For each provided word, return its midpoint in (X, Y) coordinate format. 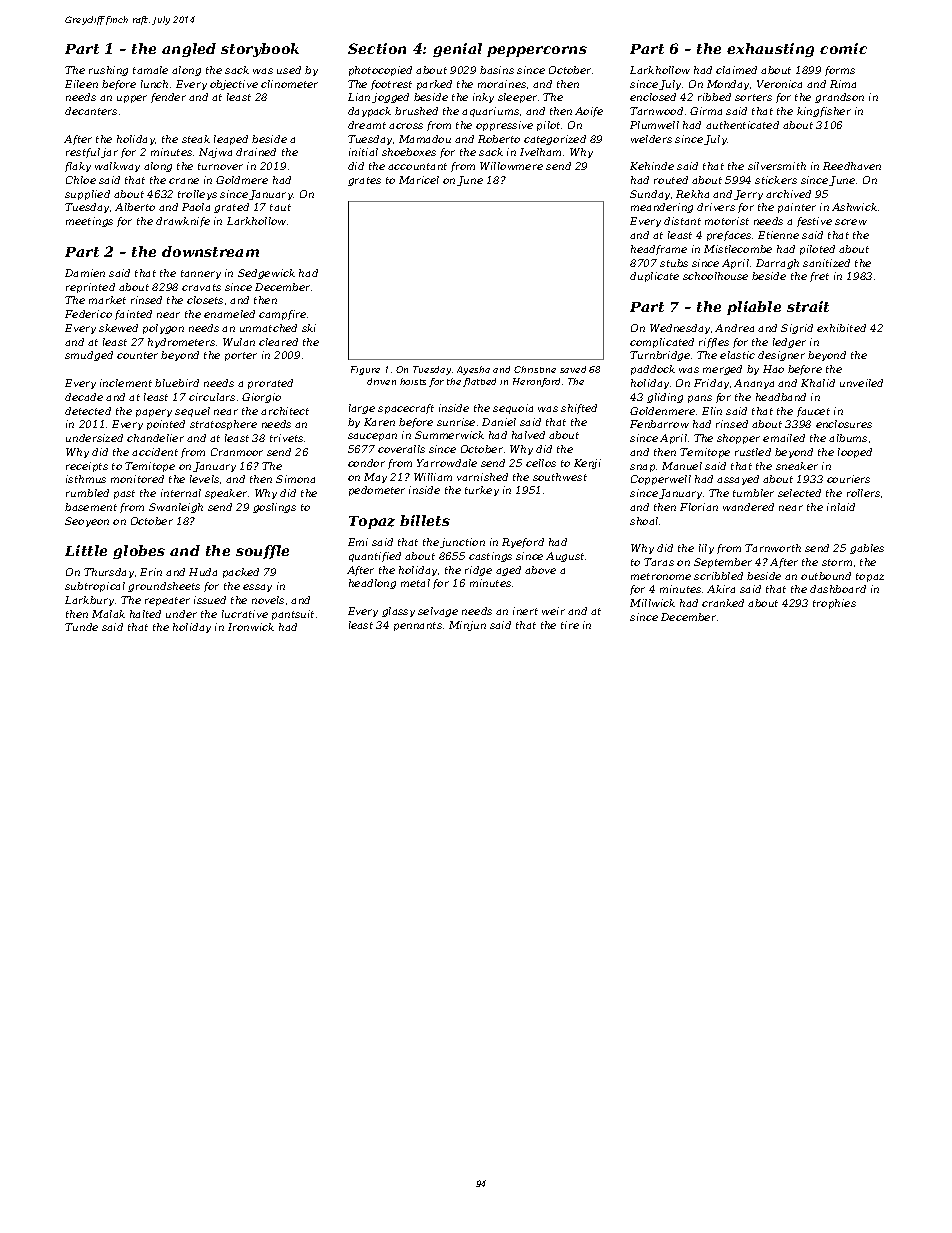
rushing (108, 71)
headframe (659, 250)
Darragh (777, 264)
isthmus (86, 479)
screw (851, 222)
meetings (89, 222)
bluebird (177, 383)
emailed (784, 438)
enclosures (844, 424)
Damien (85, 273)
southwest (560, 477)
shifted (579, 409)
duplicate (654, 277)
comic (843, 48)
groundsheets (164, 587)
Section (377, 48)
